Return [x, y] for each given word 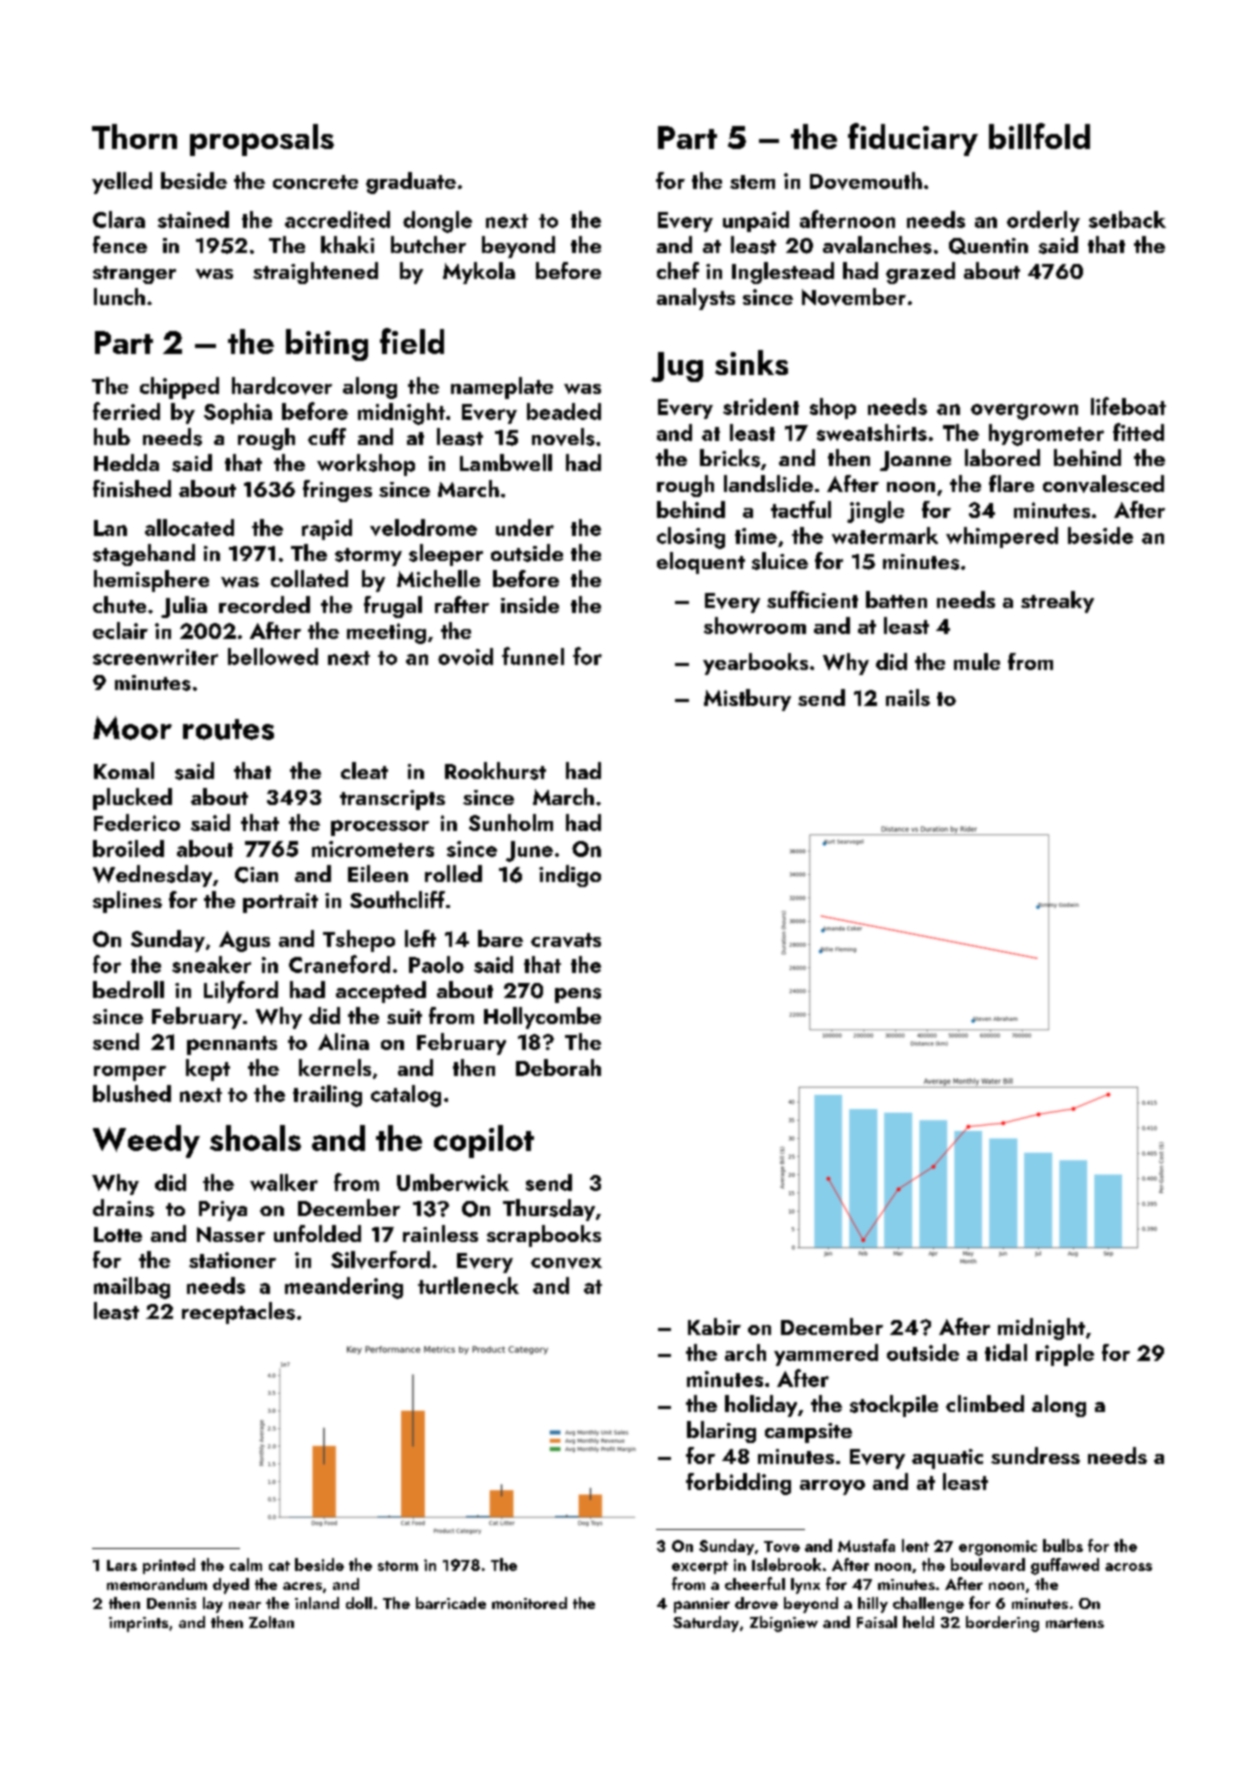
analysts [696, 299]
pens [578, 995]
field [412, 341]
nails [908, 697]
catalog [406, 1096]
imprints [138, 1624]
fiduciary [913, 139]
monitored [529, 1603]
